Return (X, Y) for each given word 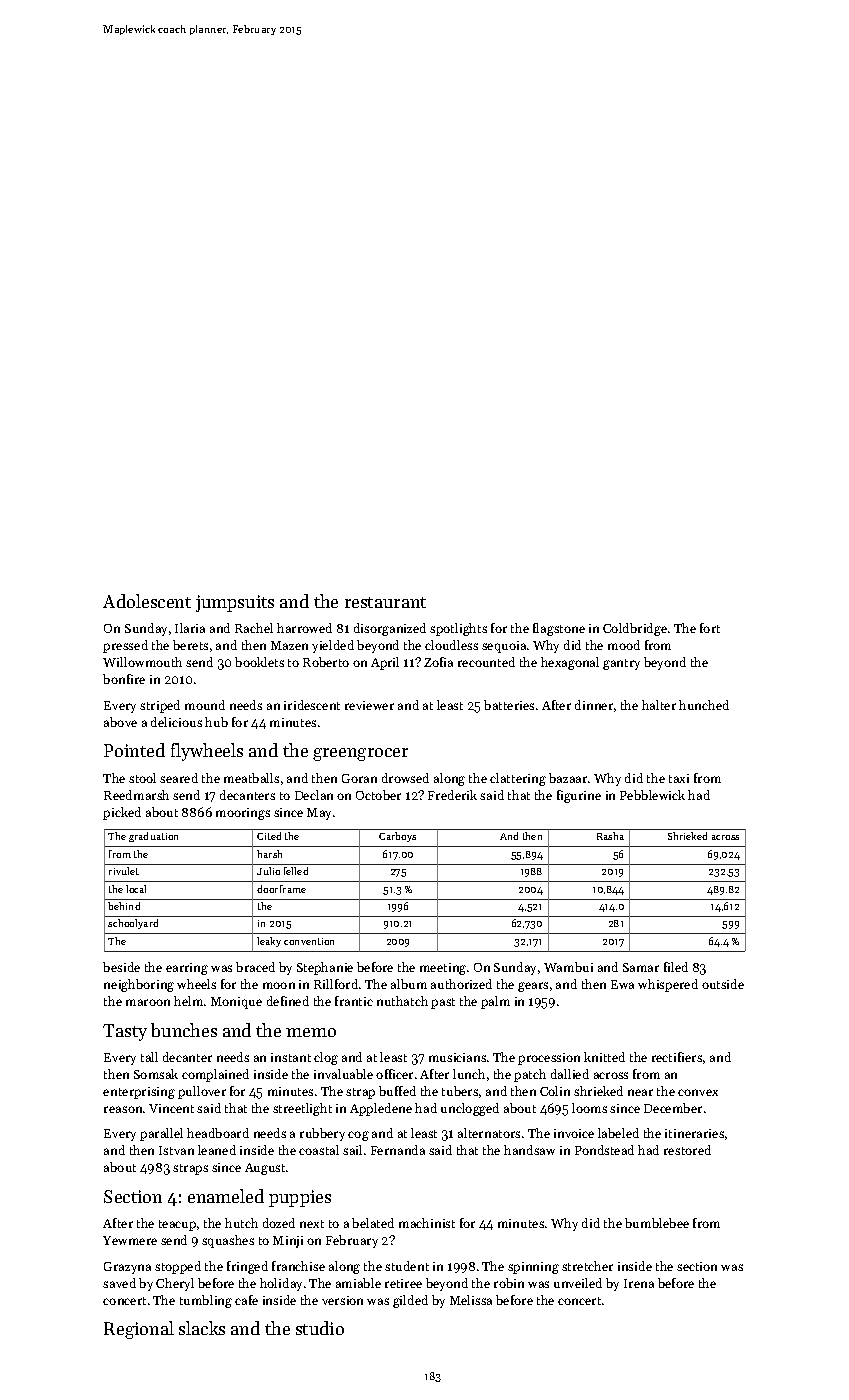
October (378, 795)
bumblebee (657, 1223)
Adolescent (147, 601)
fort (710, 628)
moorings (243, 814)
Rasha (610, 836)
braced (255, 967)
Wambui (568, 967)
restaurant (385, 602)
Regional (139, 1330)
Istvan (176, 1150)
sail (352, 1150)
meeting (443, 969)
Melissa (471, 1300)
